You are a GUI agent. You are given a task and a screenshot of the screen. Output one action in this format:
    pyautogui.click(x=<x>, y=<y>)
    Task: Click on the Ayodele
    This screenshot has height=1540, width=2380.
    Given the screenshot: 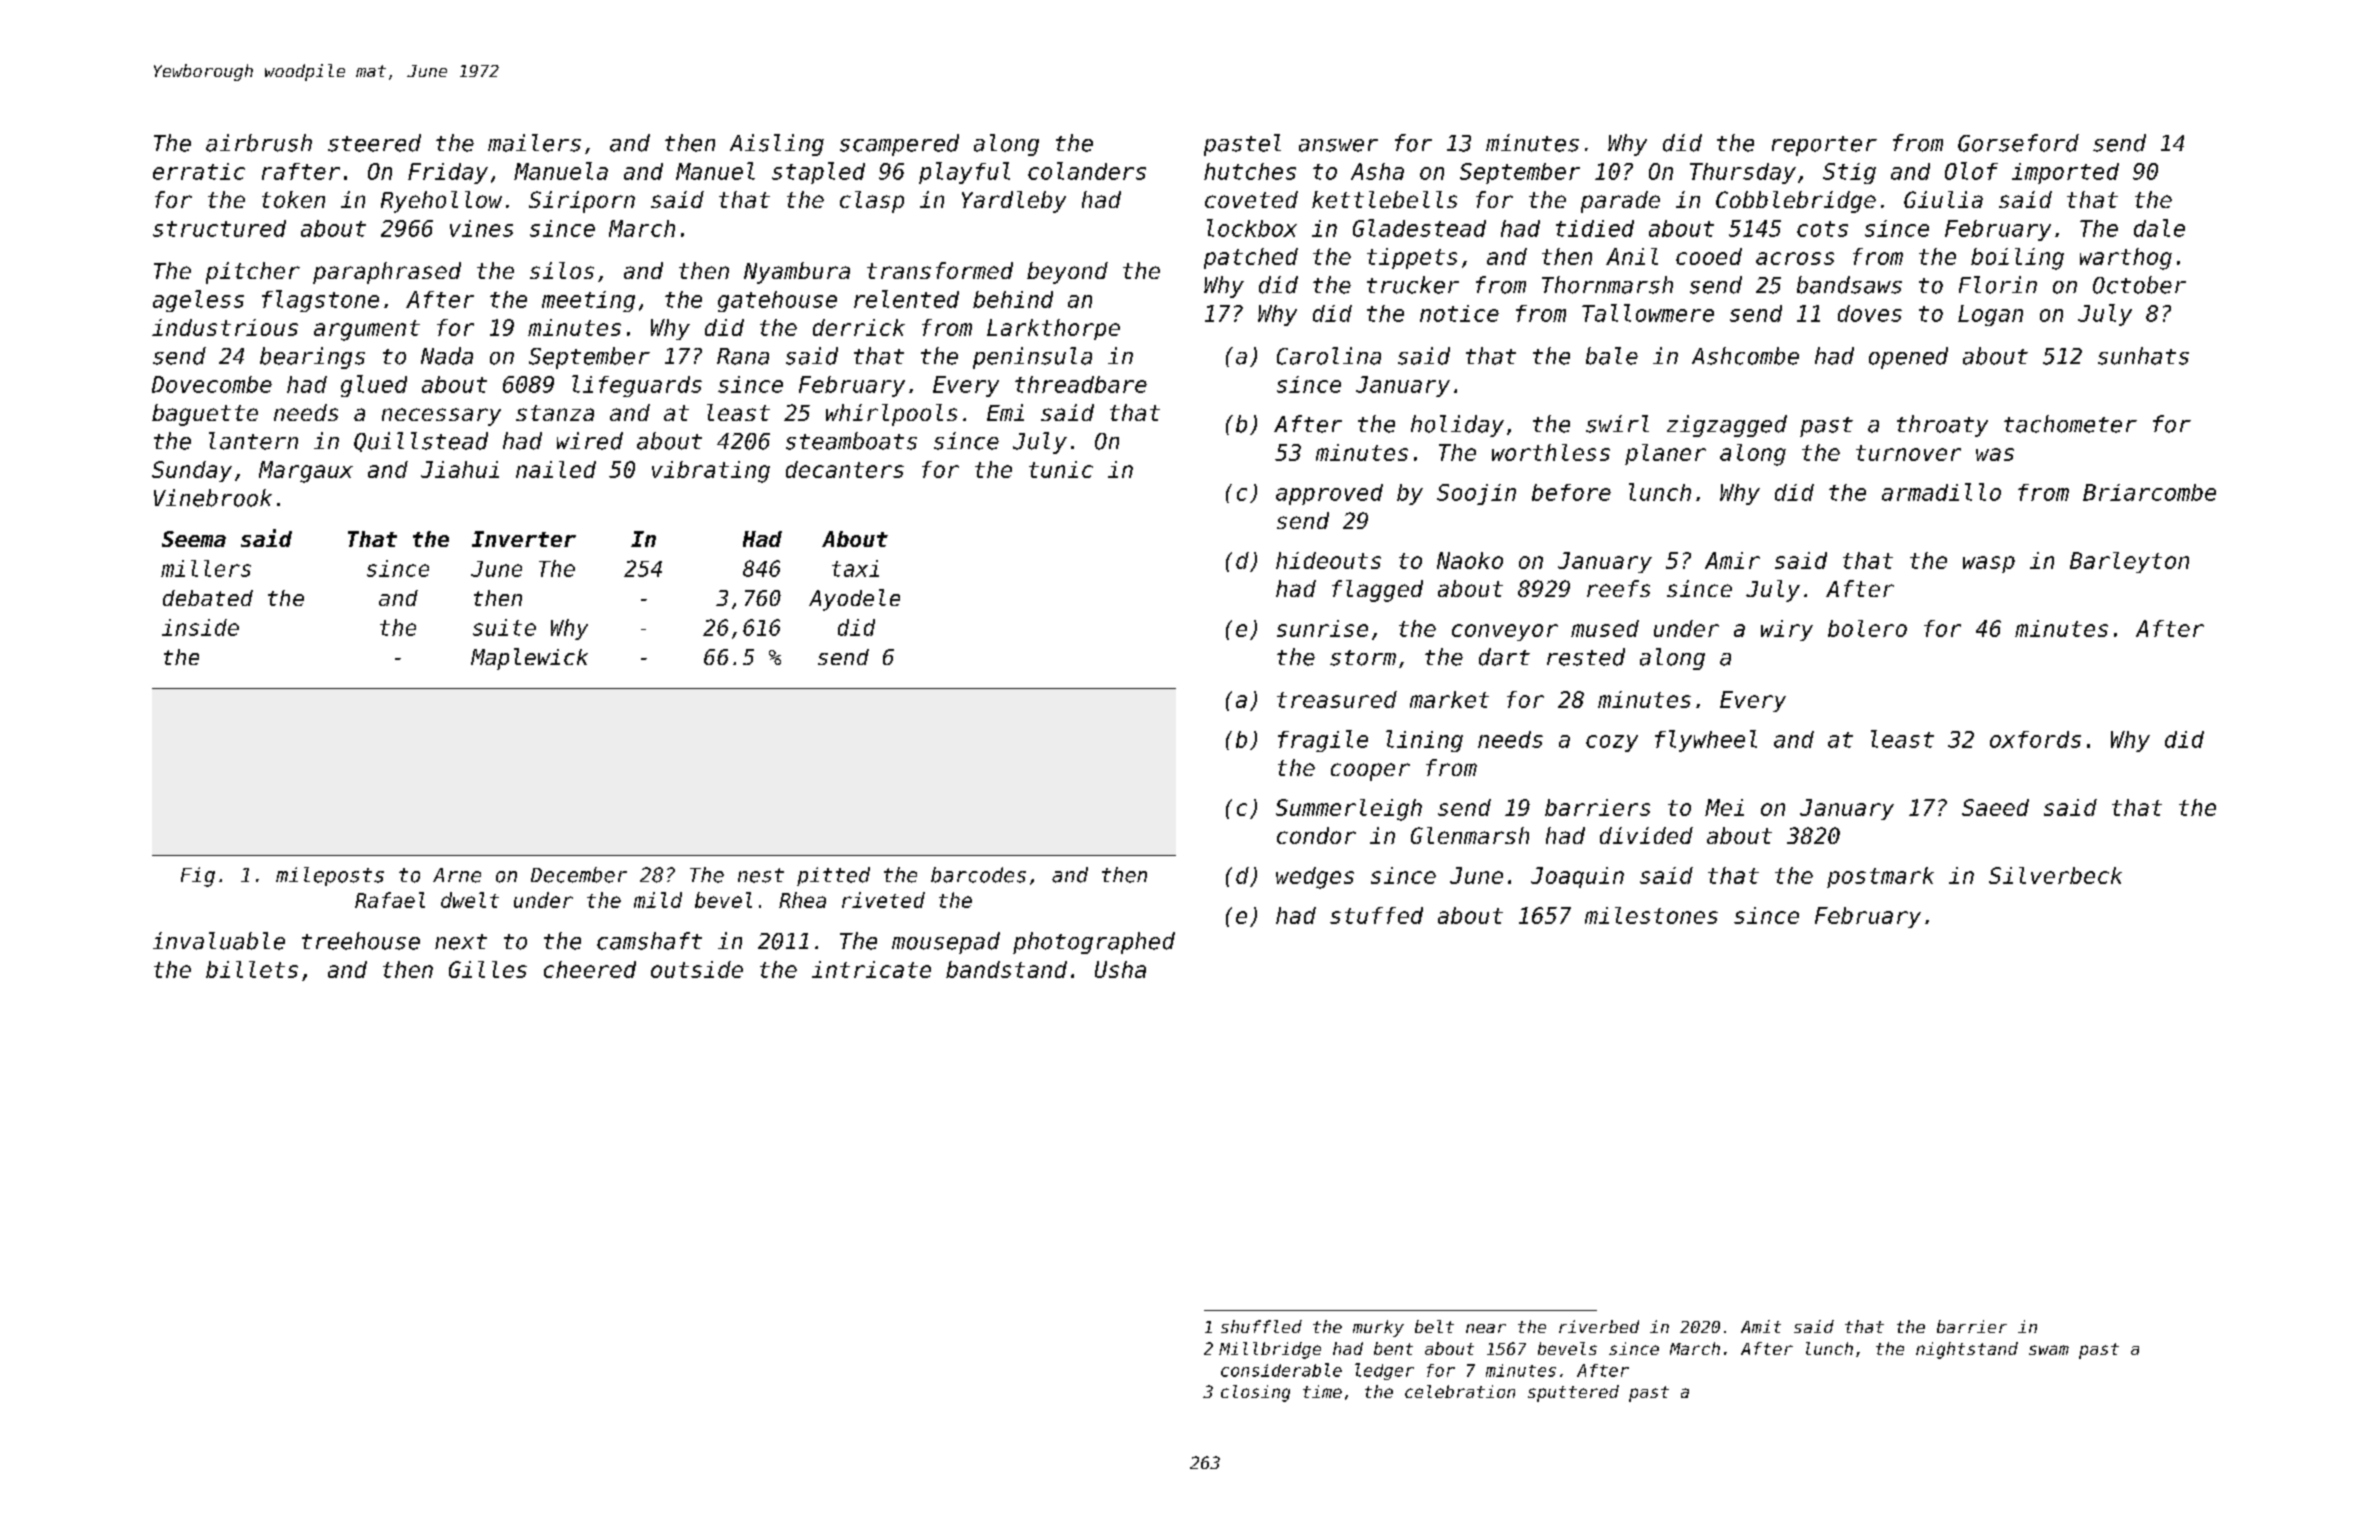 What is the action you would take?
    pyautogui.click(x=854, y=600)
